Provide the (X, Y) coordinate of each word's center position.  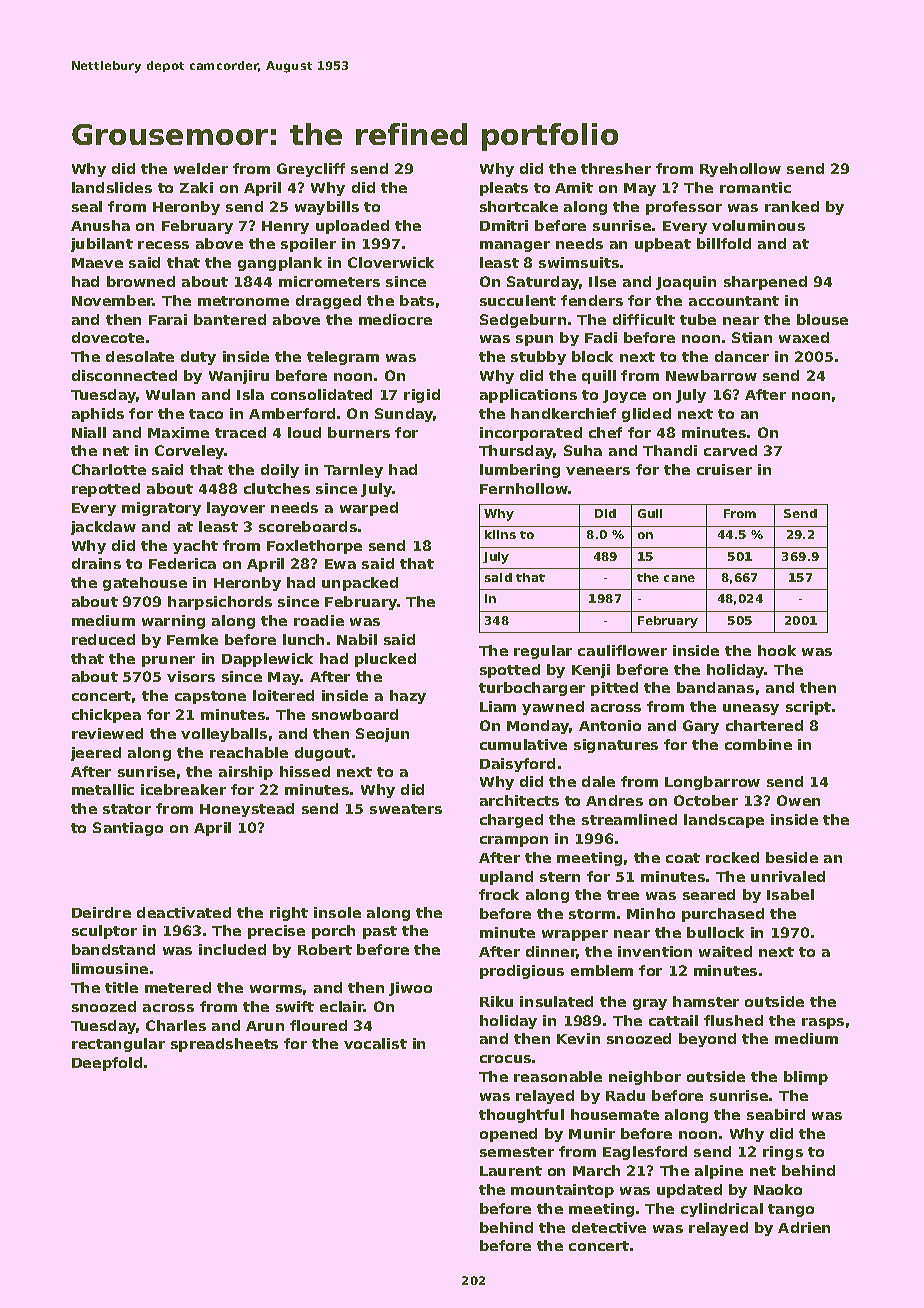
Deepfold (107, 1064)
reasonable (558, 1076)
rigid (422, 396)
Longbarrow (712, 783)
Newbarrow (711, 375)
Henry (285, 227)
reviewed (107, 733)
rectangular (118, 1045)
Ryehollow (740, 170)
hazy (408, 697)
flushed (733, 1020)
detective (609, 1227)
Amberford (292, 413)
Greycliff (311, 170)
